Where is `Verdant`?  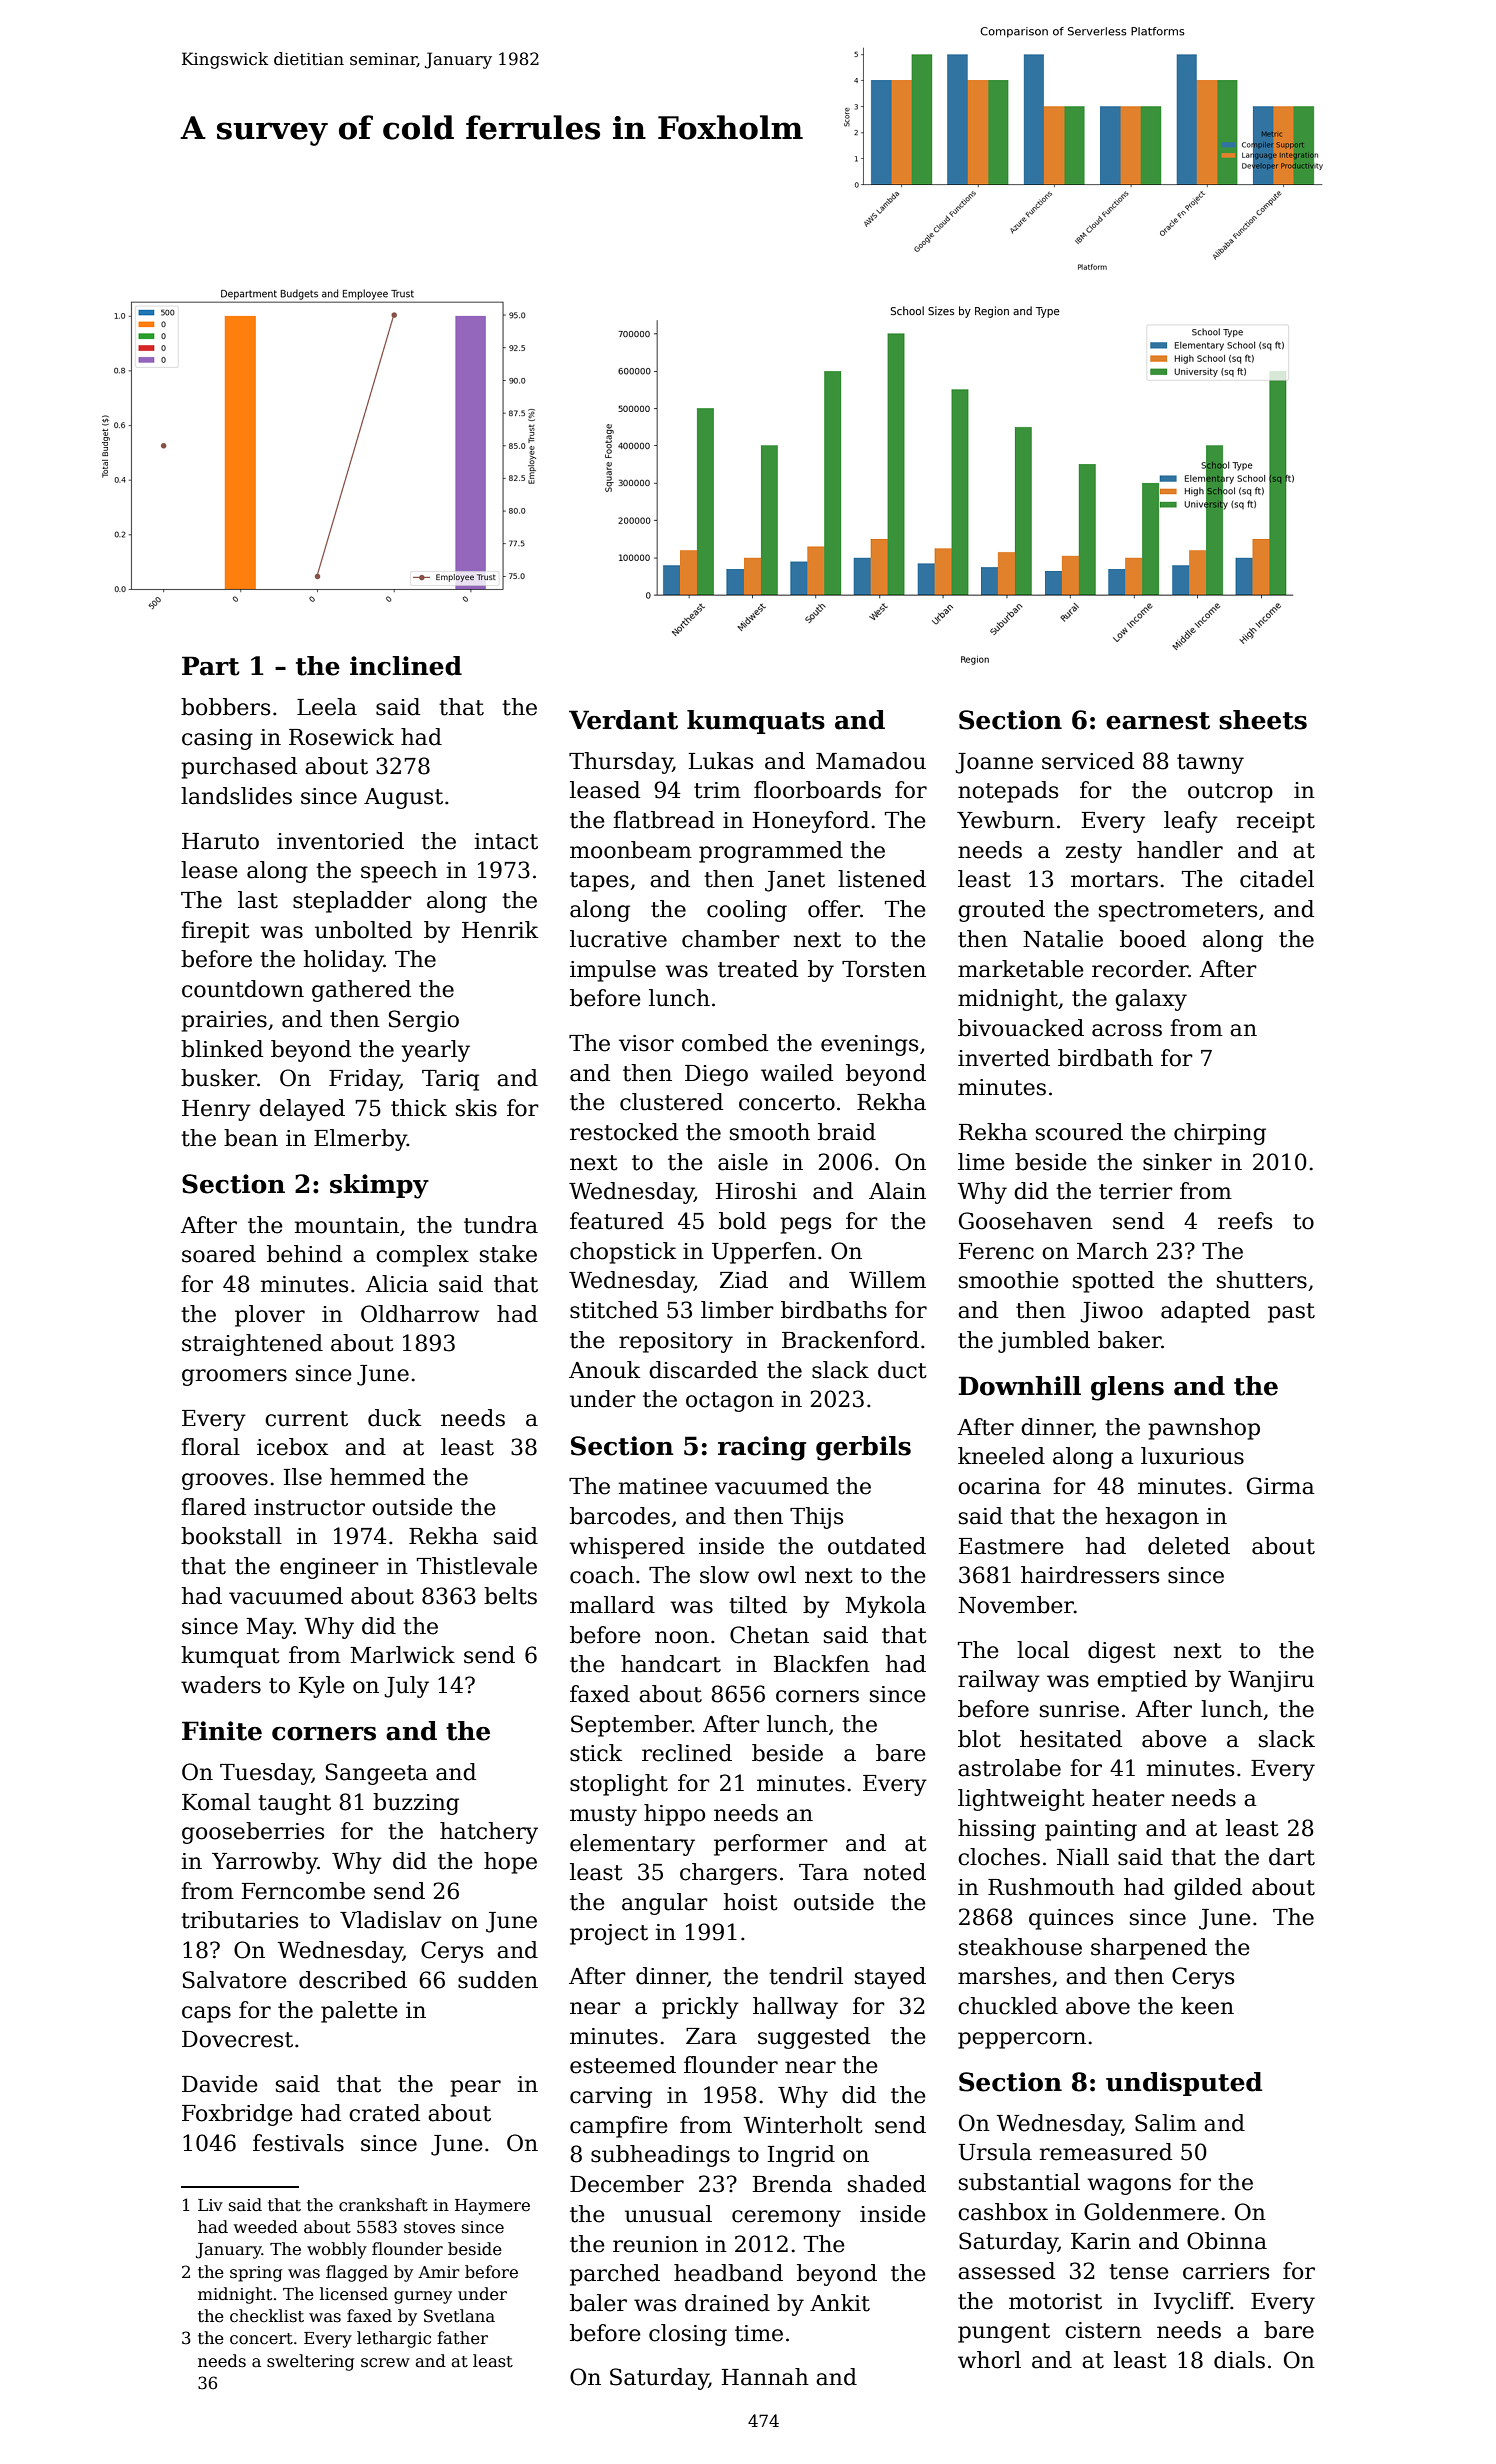 Verdant is located at coordinates (623, 720).
